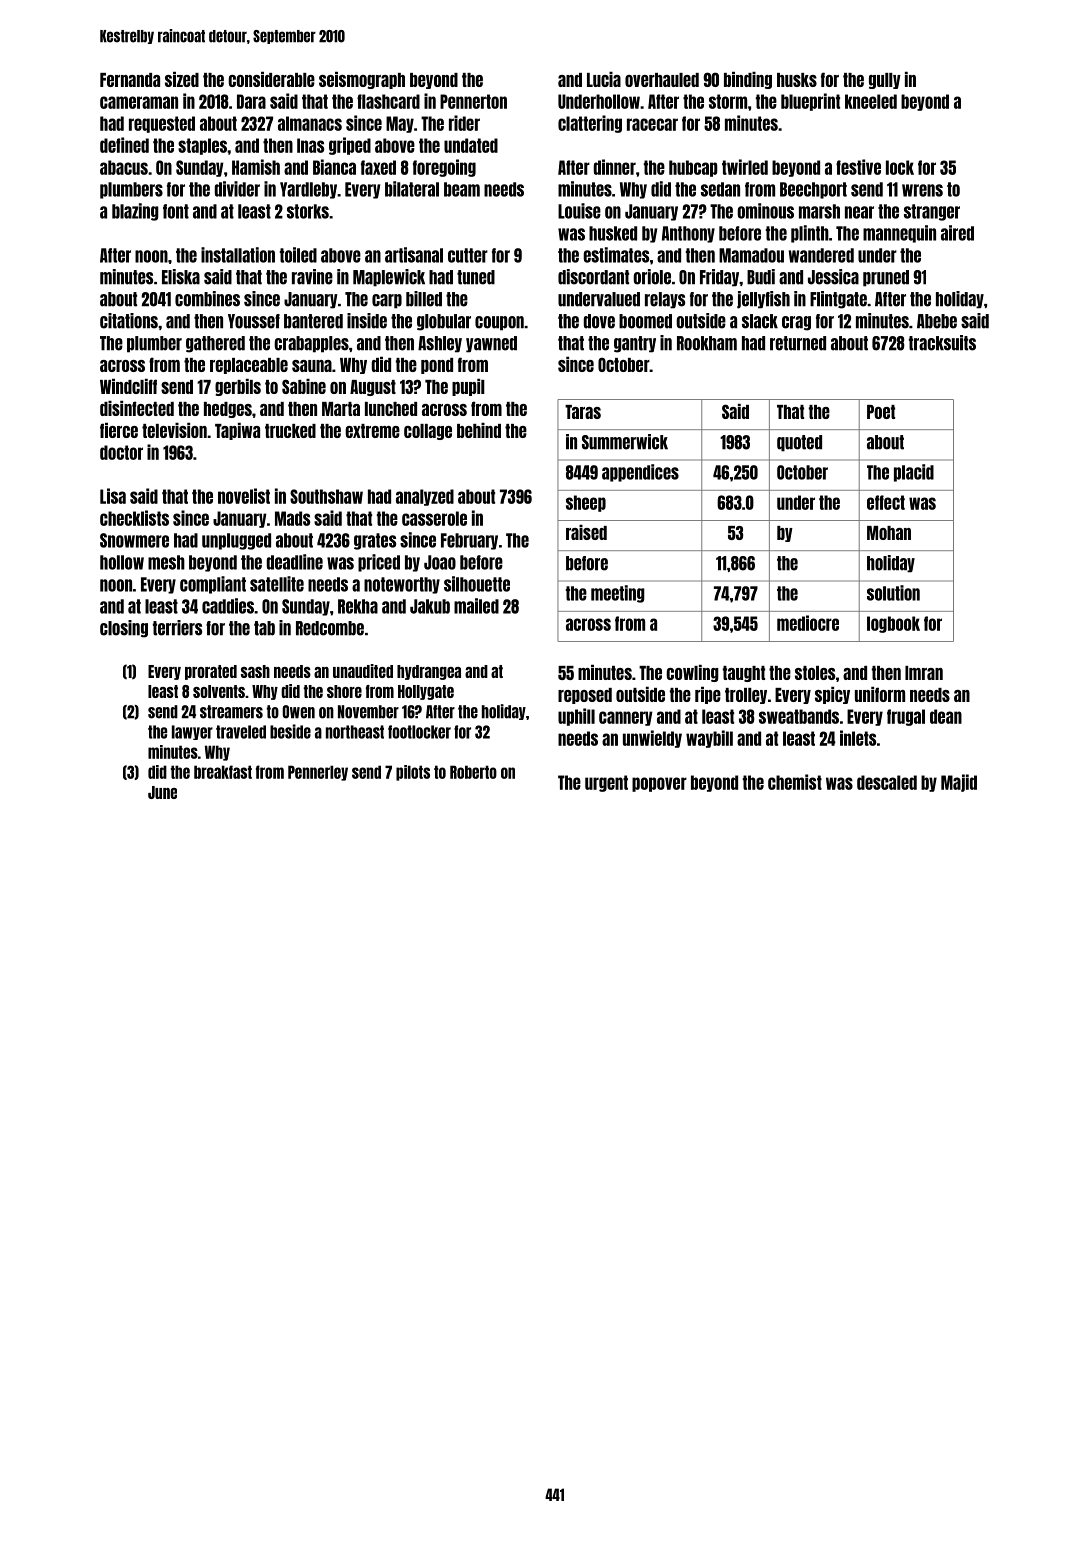 The image size is (1091, 1543). Describe the element at coordinates (635, 344) in the image. I see `gantry` at that location.
